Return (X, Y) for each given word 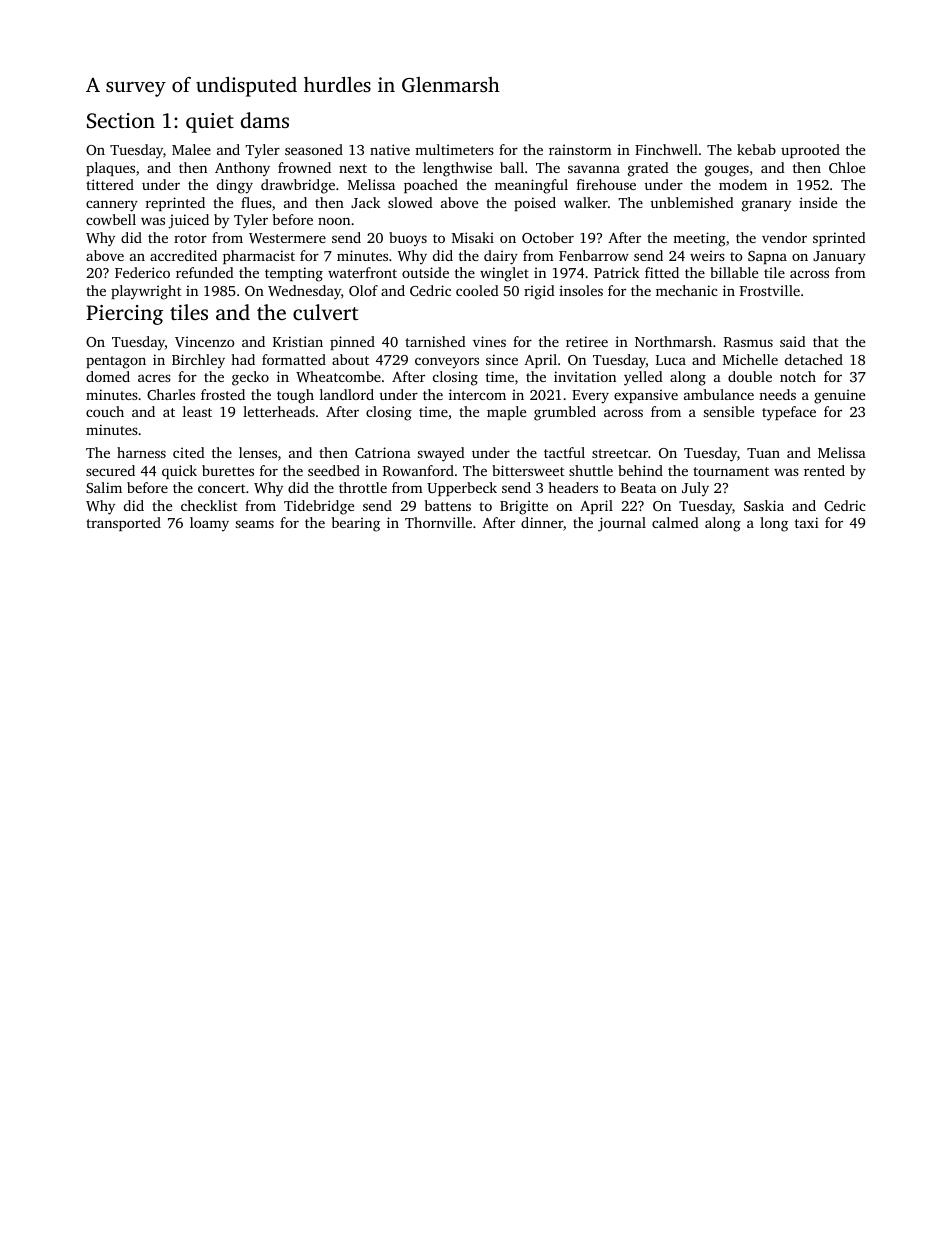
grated (648, 169)
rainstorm (580, 149)
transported (123, 524)
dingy (235, 186)
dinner (542, 522)
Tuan (763, 453)
